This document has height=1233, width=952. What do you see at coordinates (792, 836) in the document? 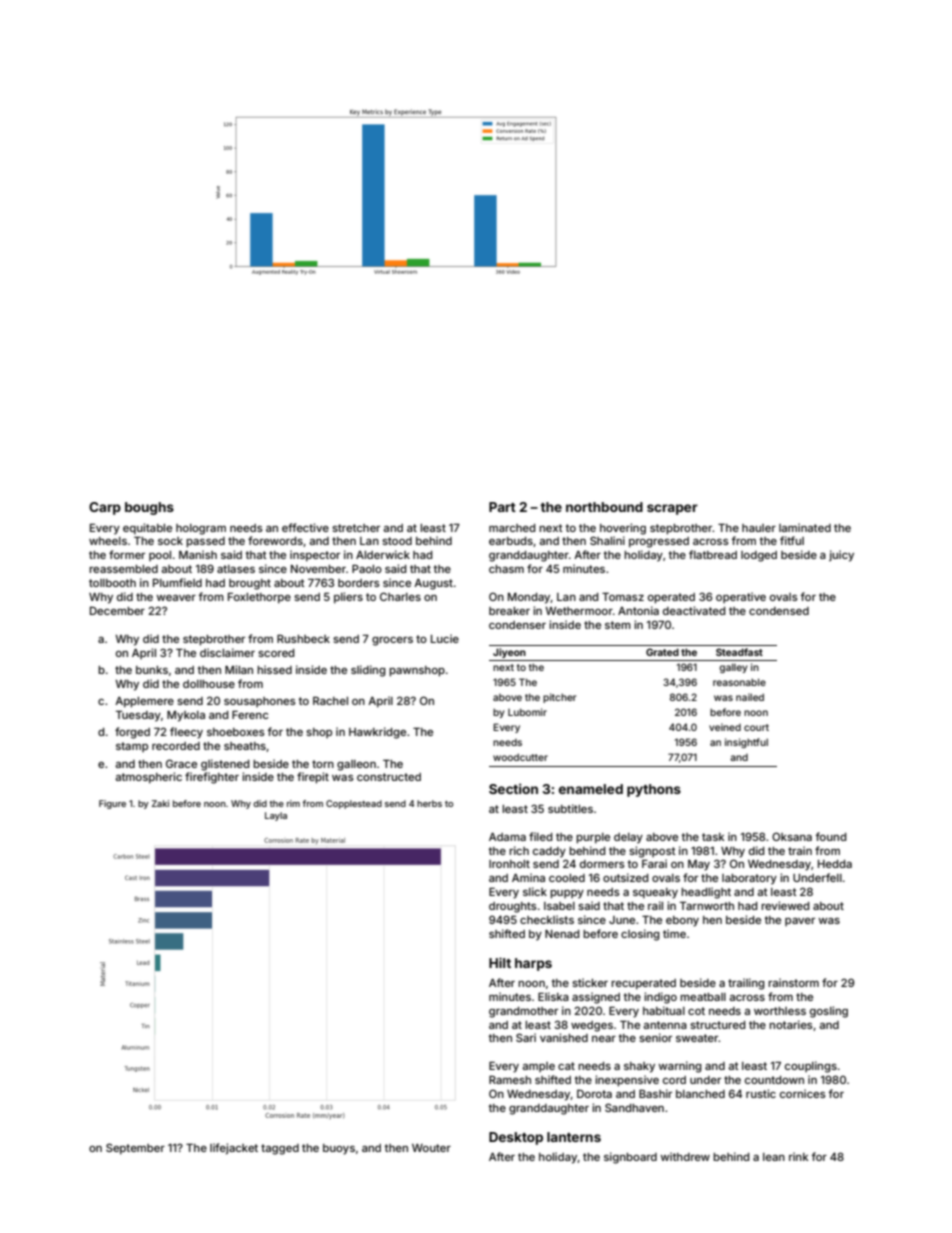
I see `Oksana` at bounding box center [792, 836].
